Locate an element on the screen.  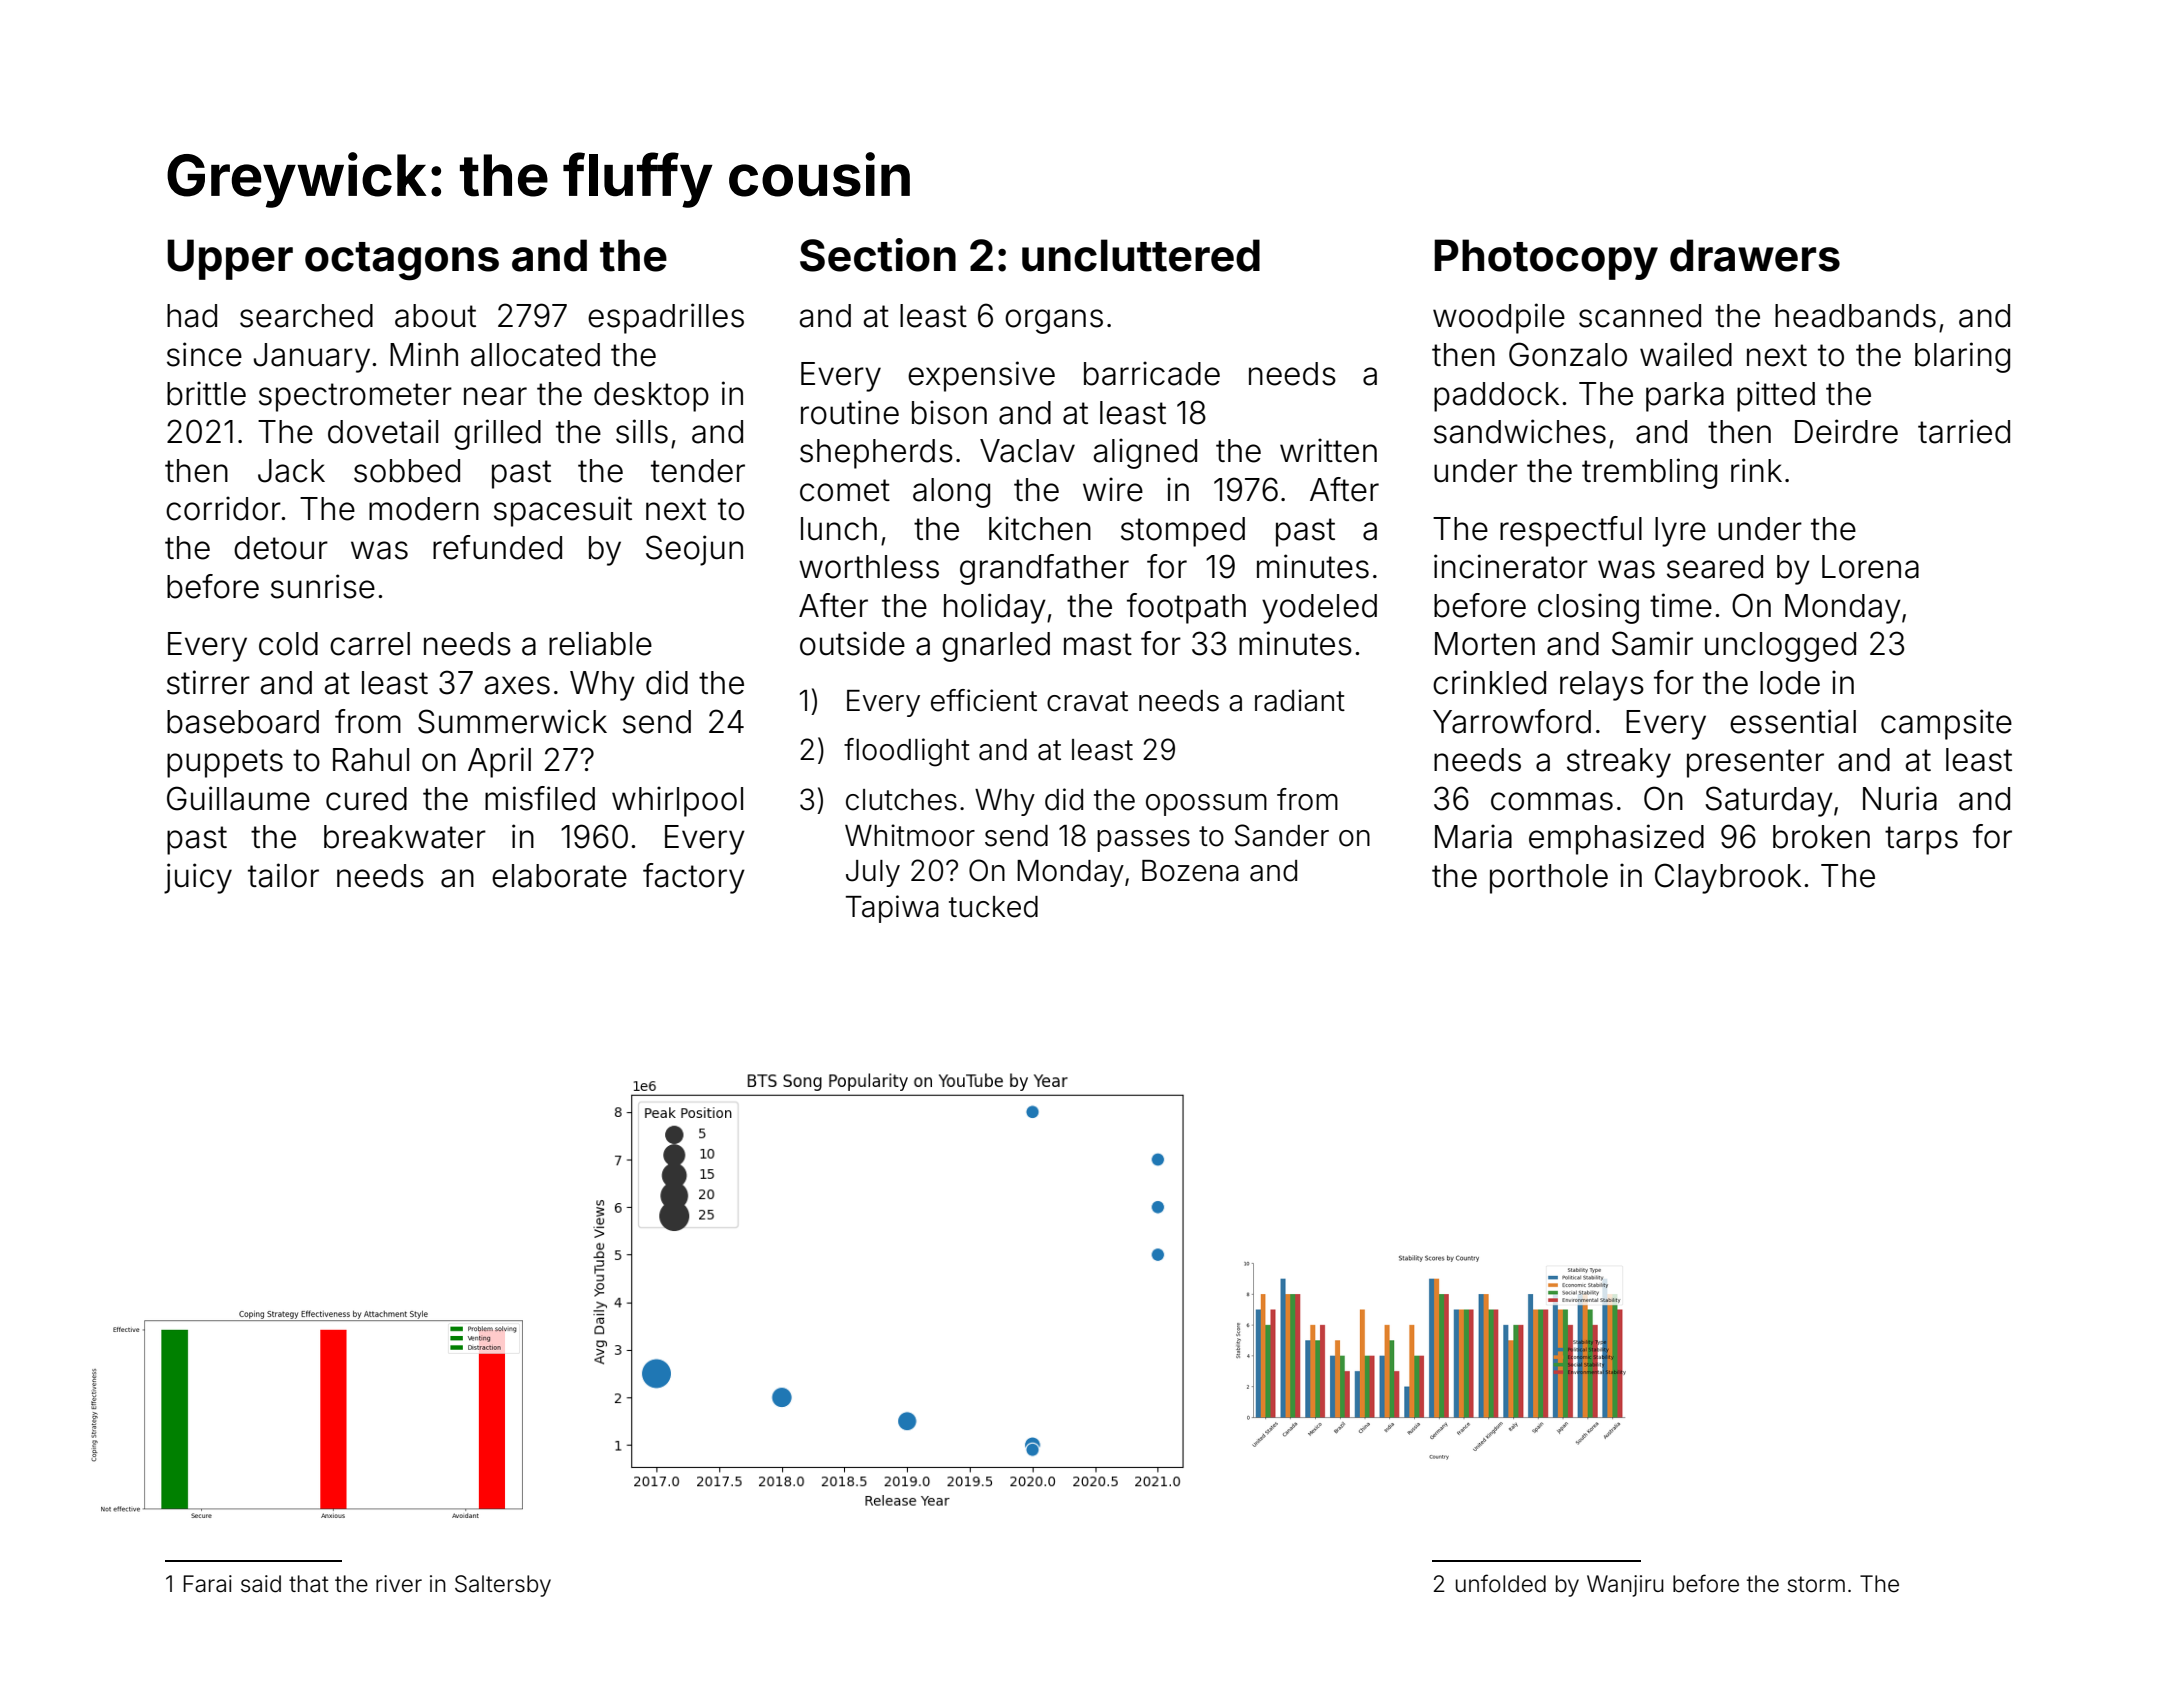
unclogged is located at coordinates (1780, 647).
